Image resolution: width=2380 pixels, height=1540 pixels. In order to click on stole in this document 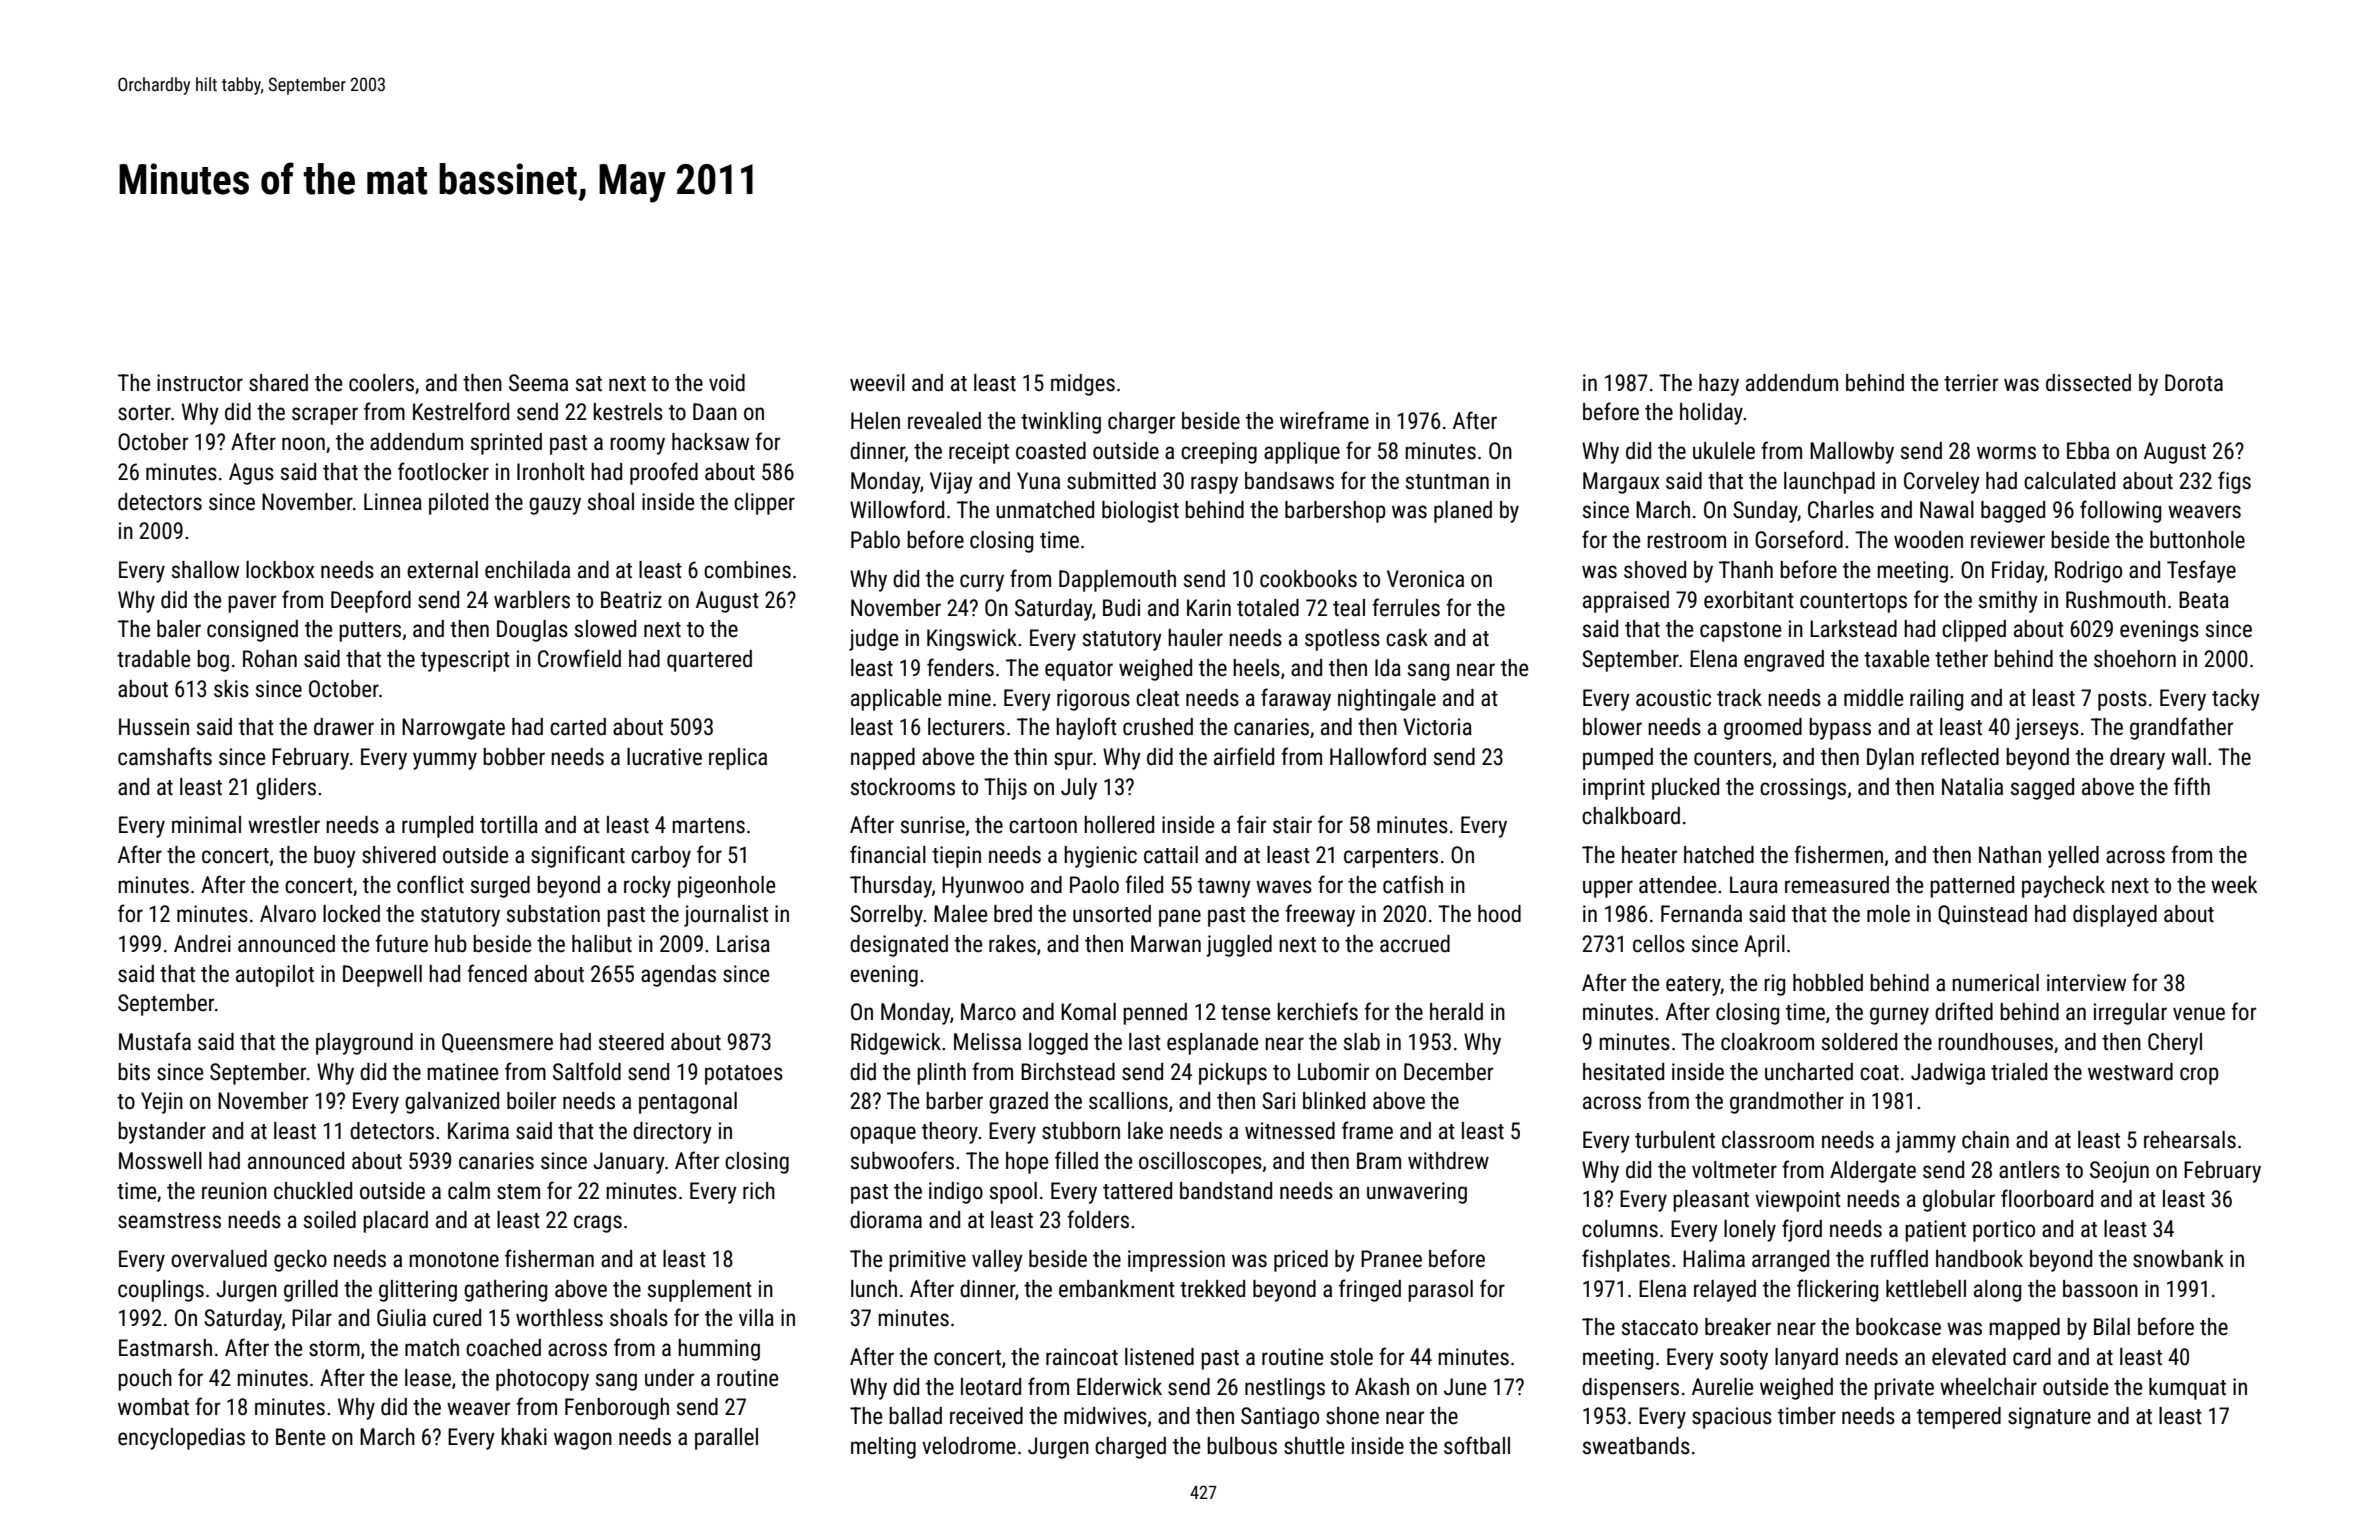, I will do `click(1351, 1357)`.
